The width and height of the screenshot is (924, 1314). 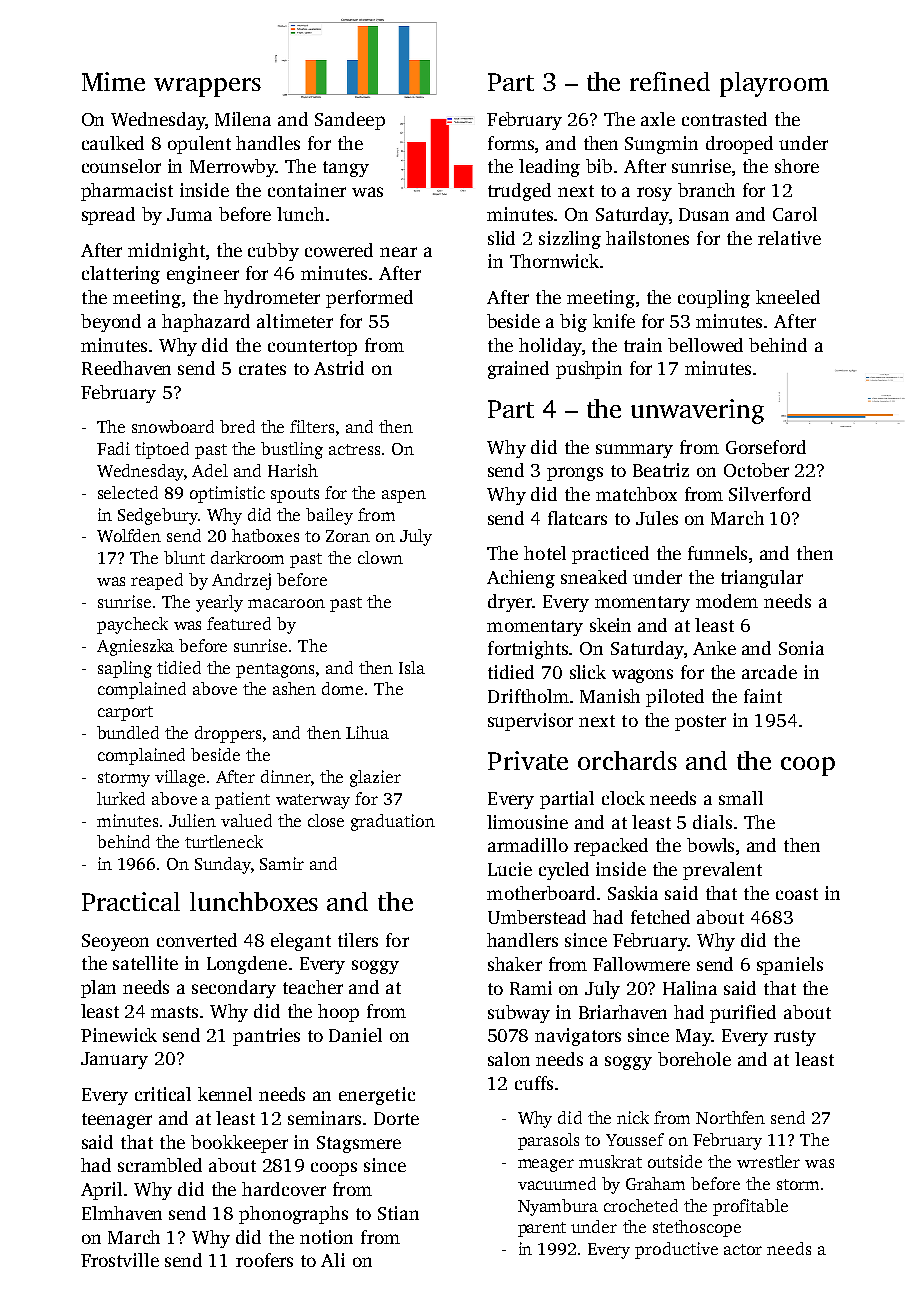 What do you see at coordinates (239, 1144) in the screenshot?
I see `bookkeeper` at bounding box center [239, 1144].
